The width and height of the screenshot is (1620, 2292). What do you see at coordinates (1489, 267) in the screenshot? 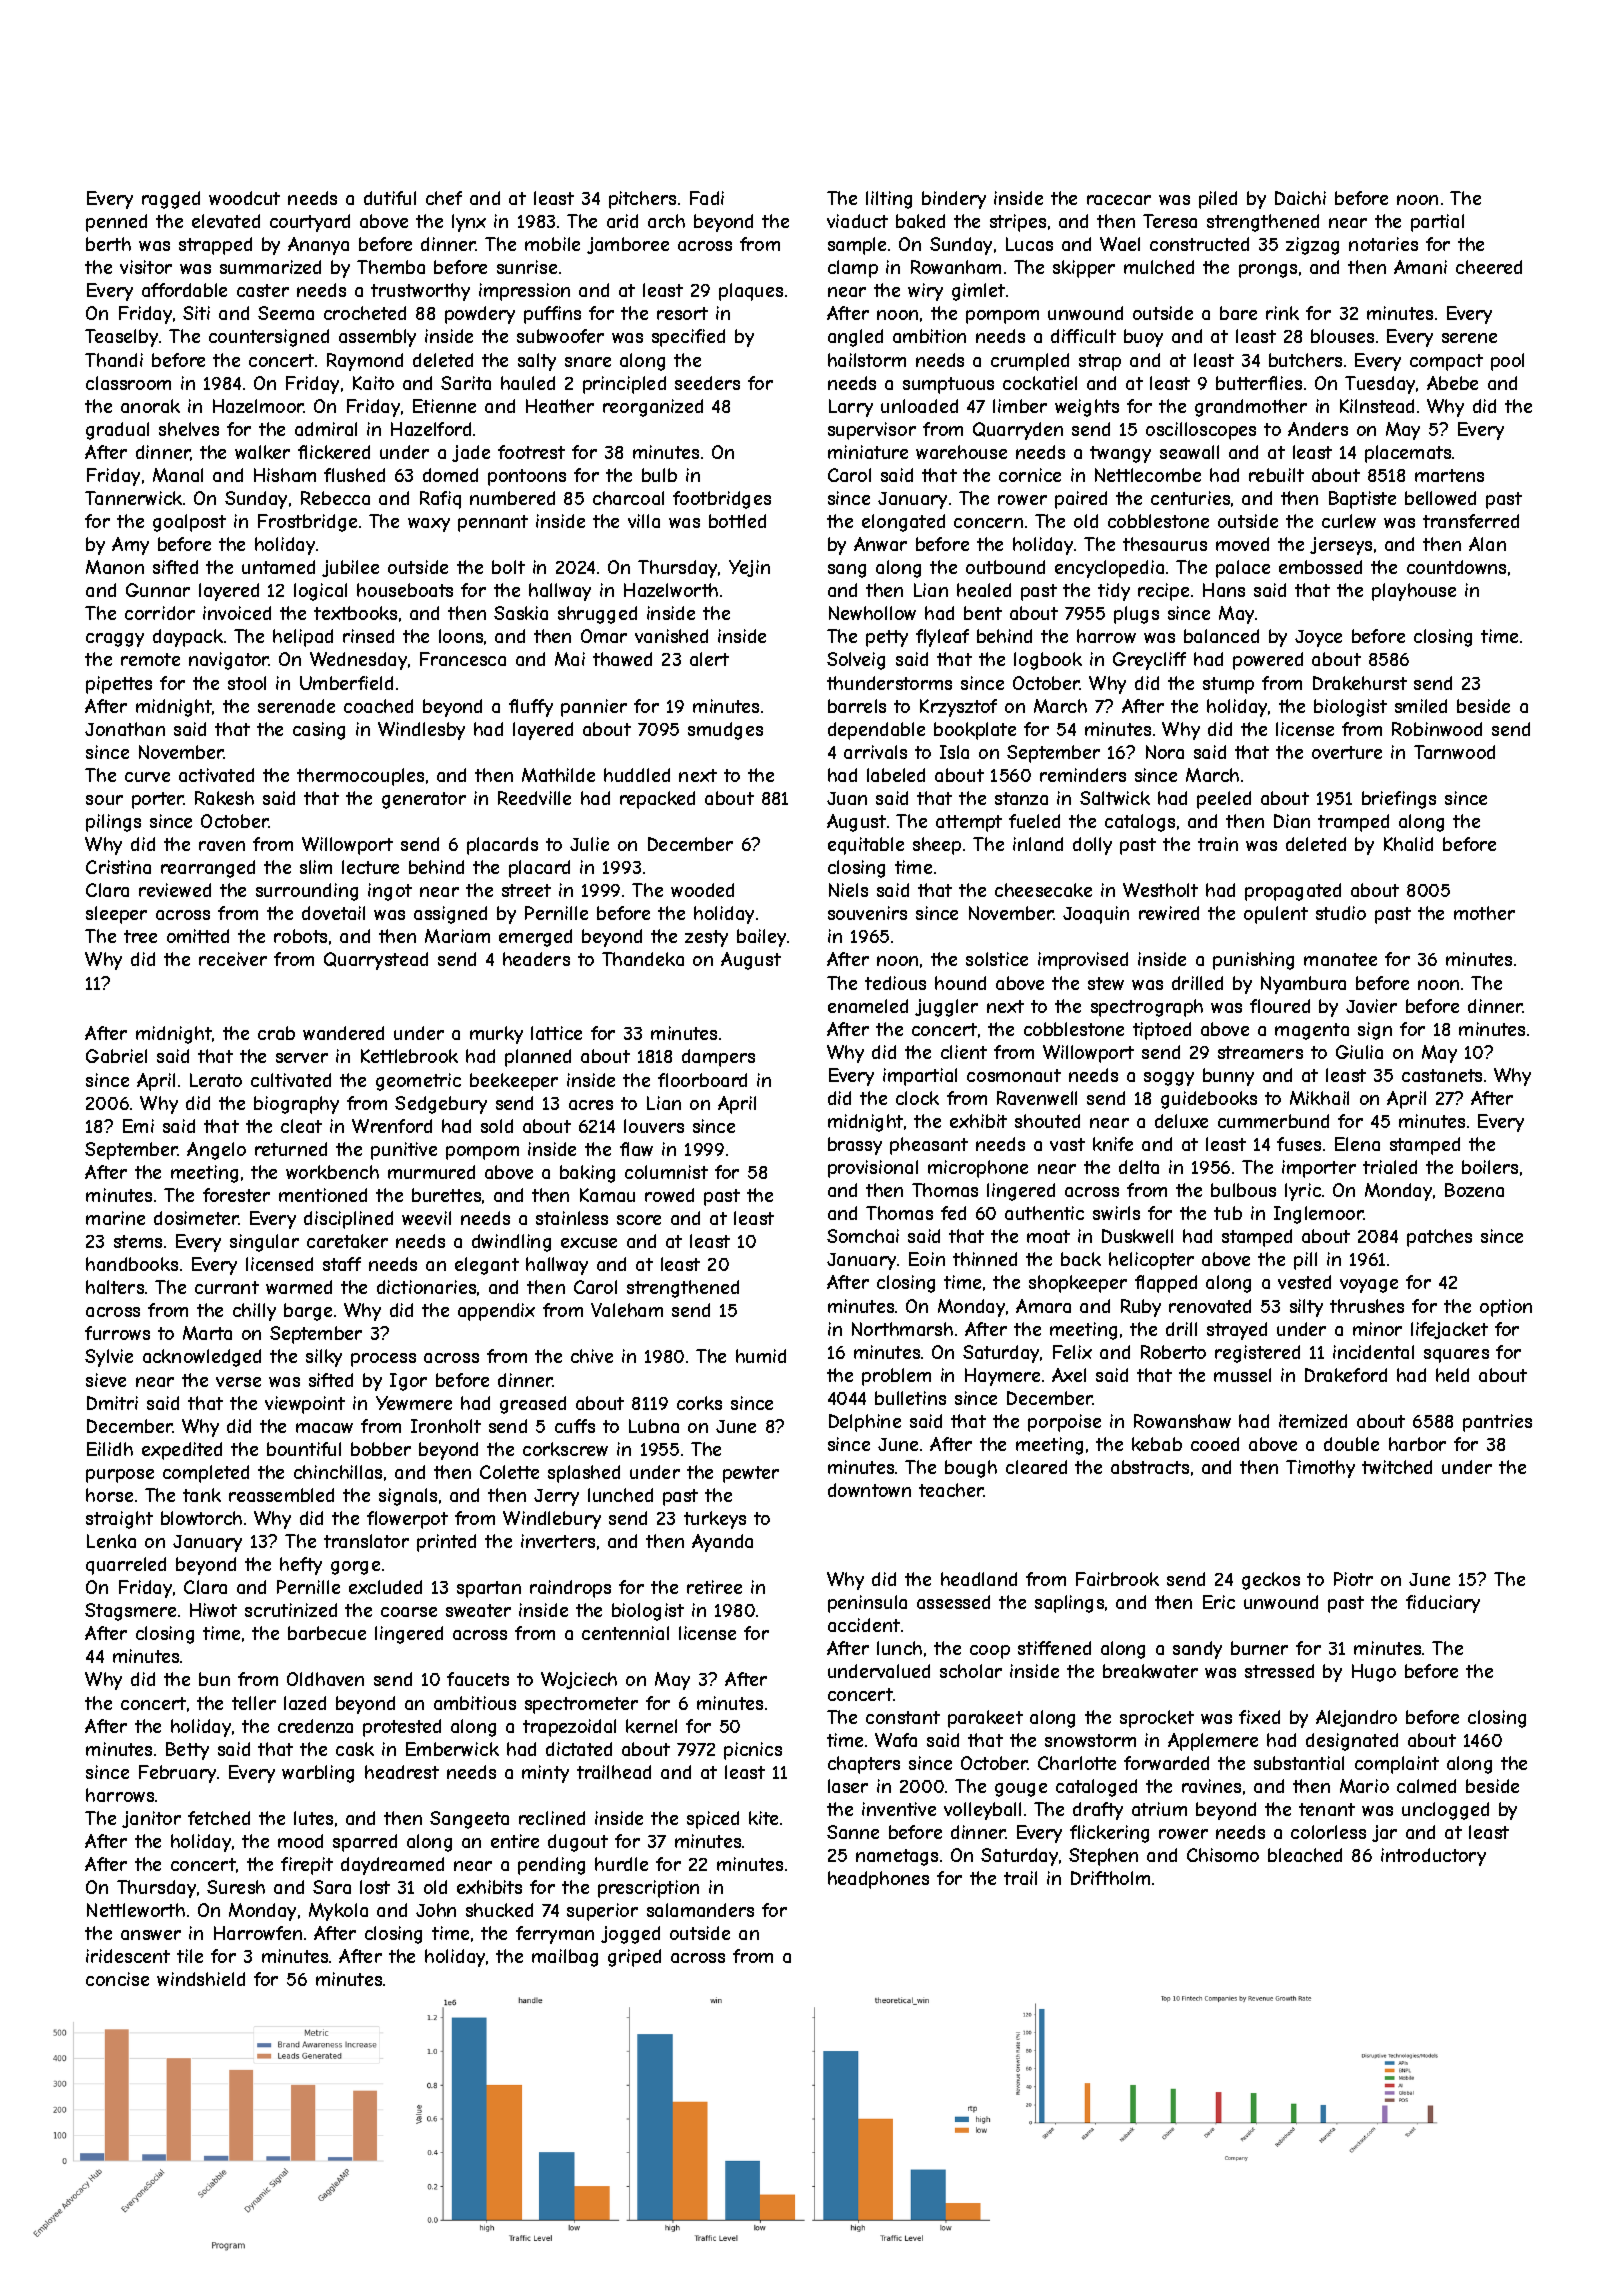
I see `cheered` at bounding box center [1489, 267].
